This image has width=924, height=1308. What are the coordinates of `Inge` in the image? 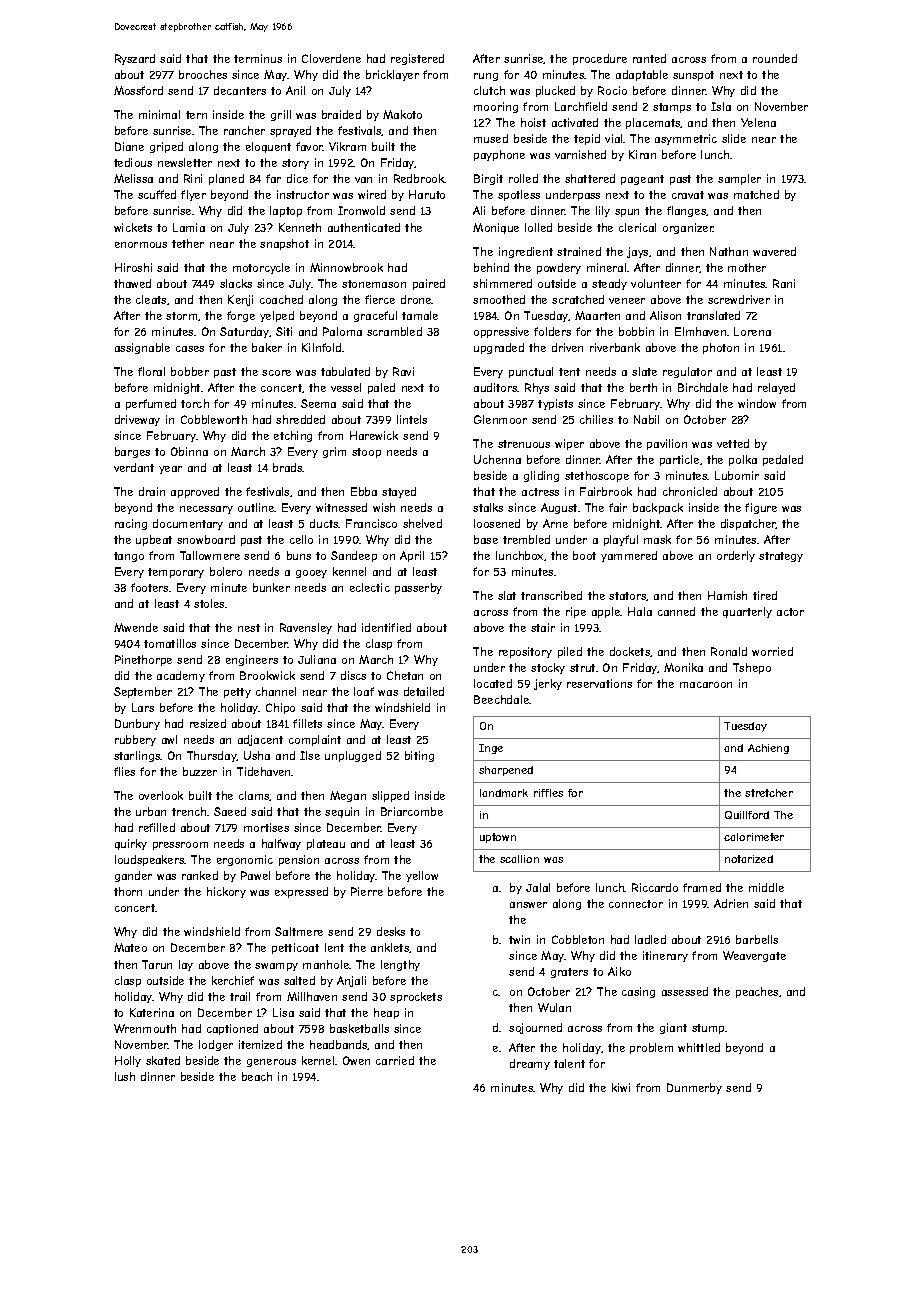 It's located at (491, 749).
